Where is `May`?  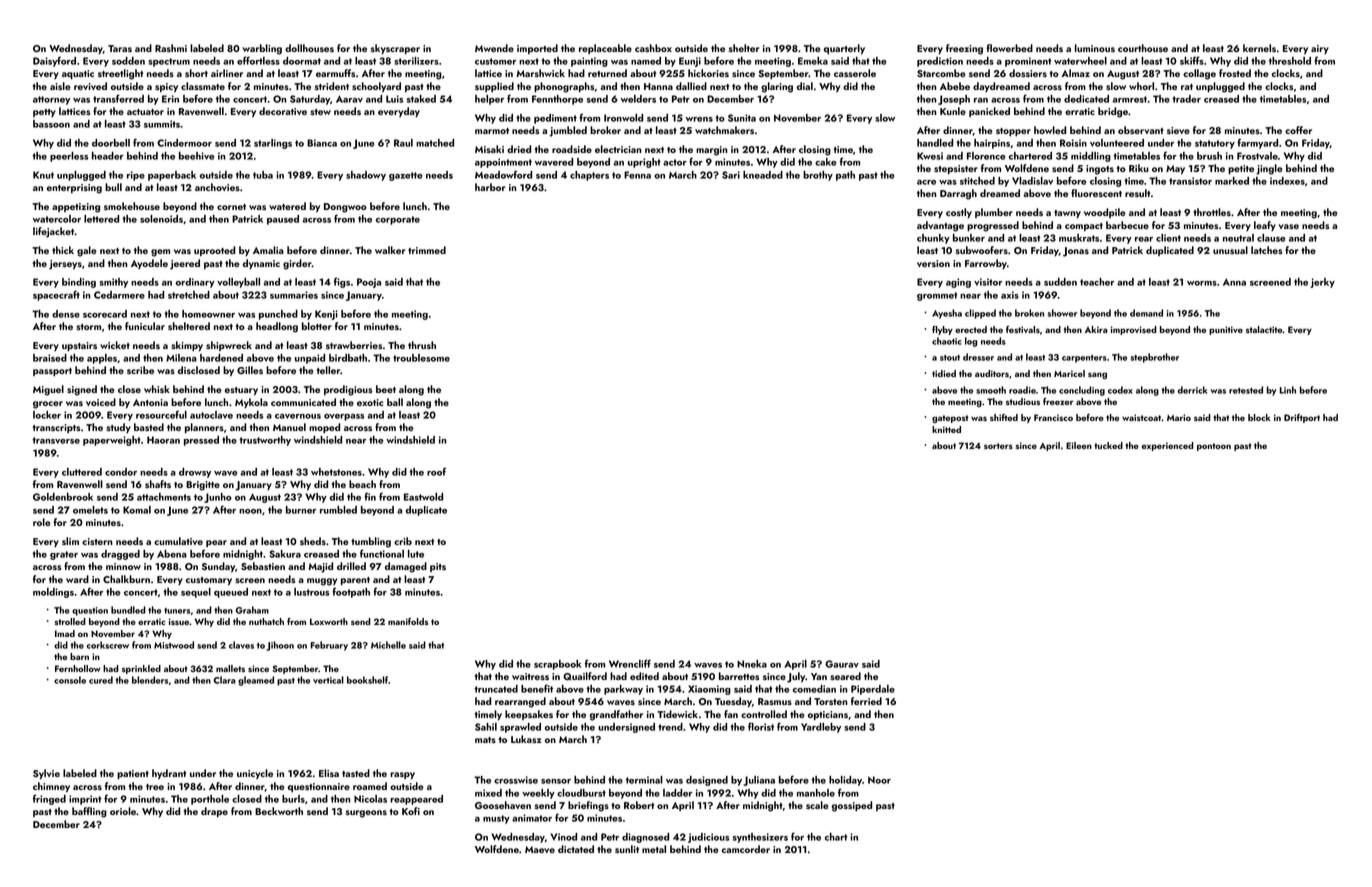 May is located at coordinates (1175, 169).
